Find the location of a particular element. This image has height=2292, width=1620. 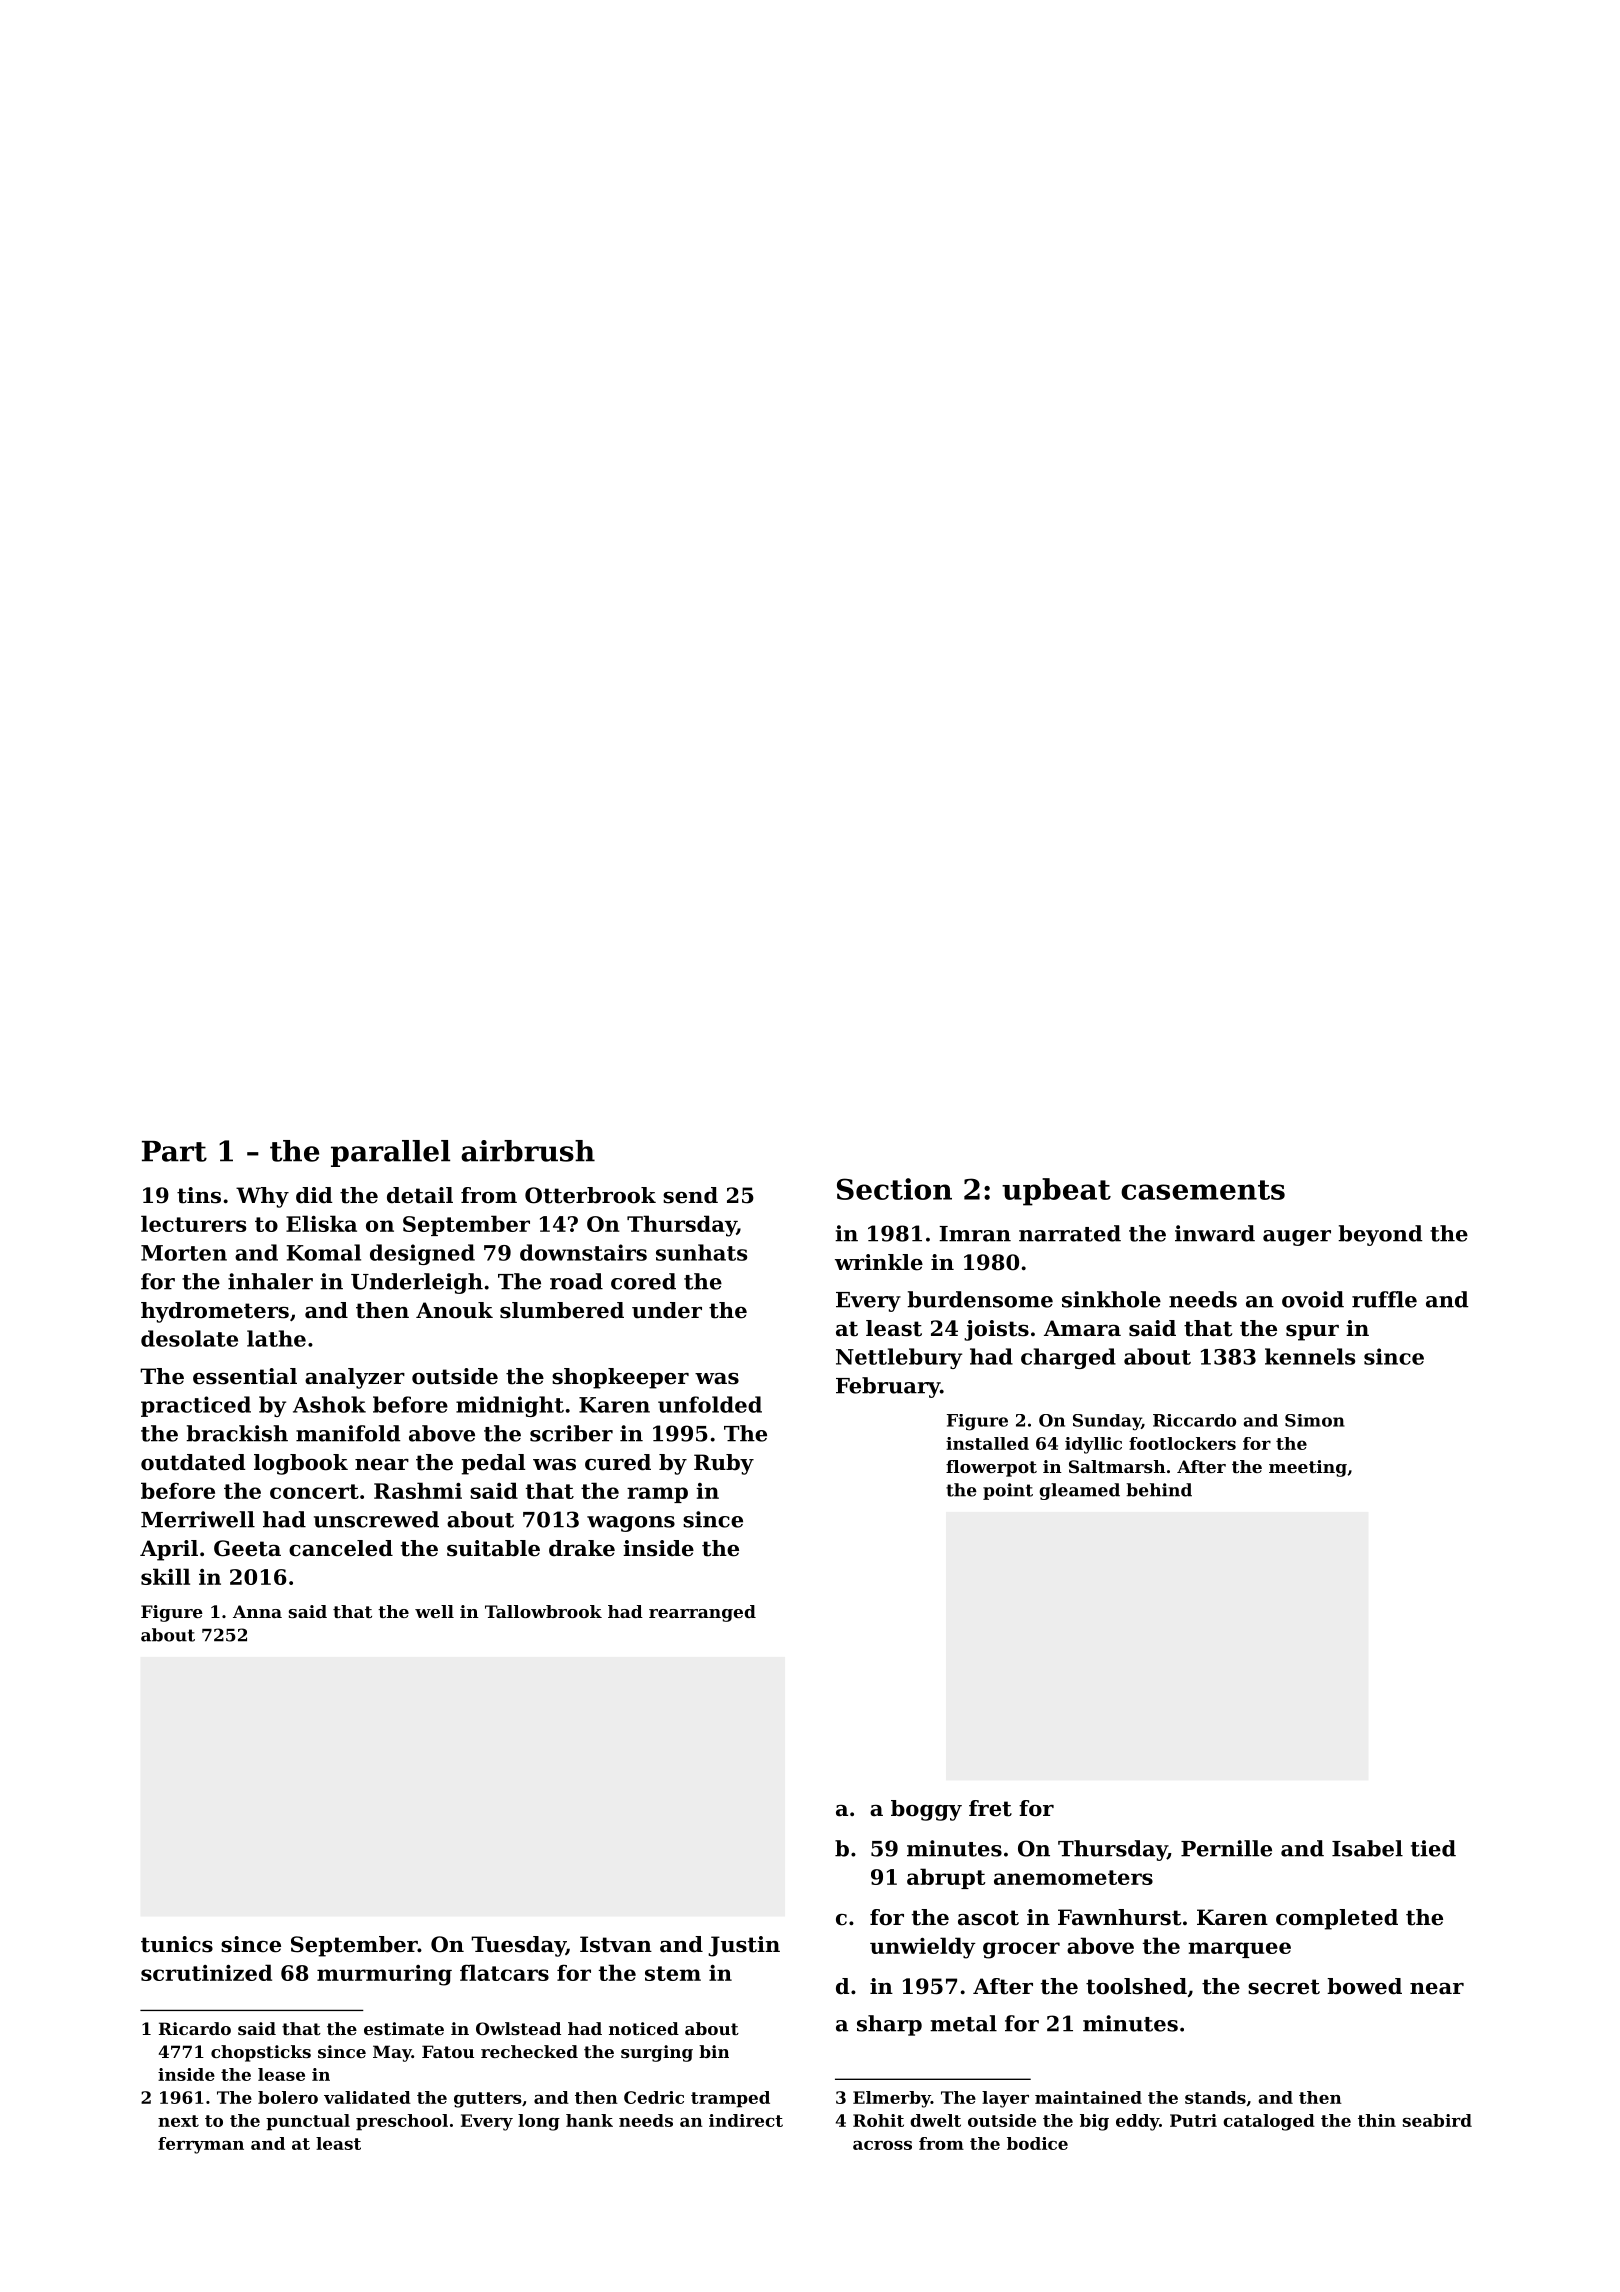

outdated is located at coordinates (193, 1462).
